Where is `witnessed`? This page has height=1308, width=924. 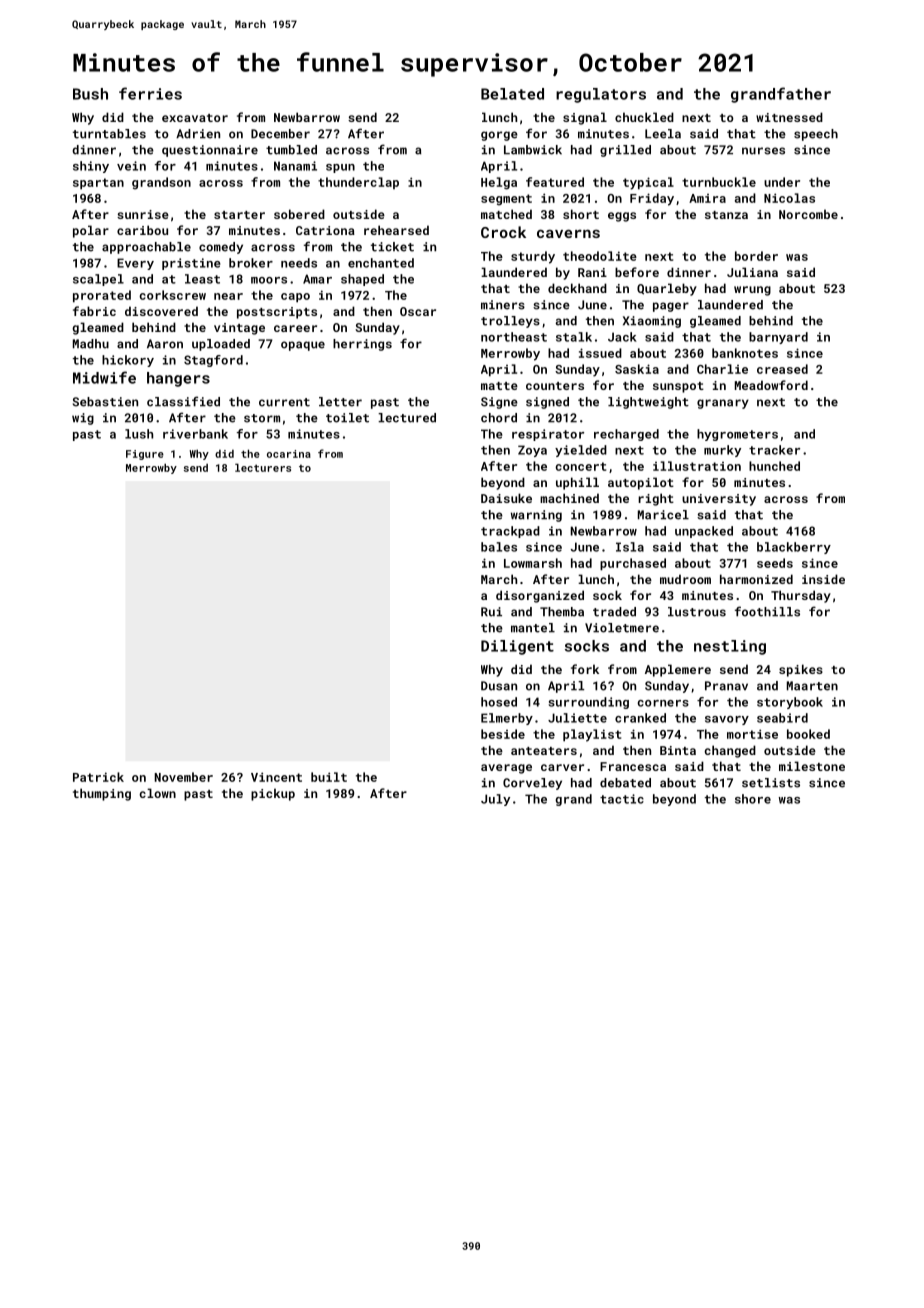 witnessed is located at coordinates (789, 117).
